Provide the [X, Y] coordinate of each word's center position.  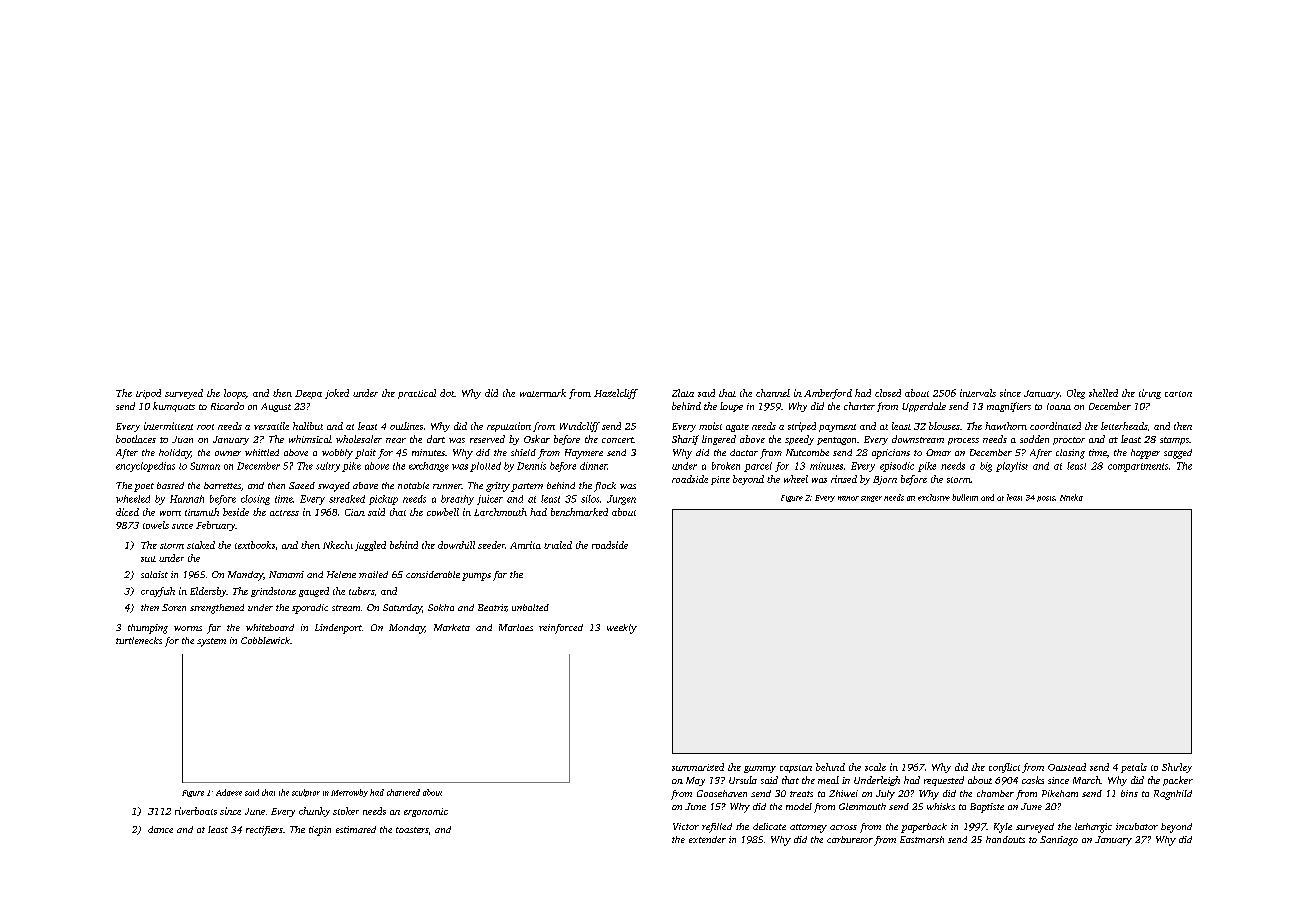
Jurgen [621, 500]
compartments [1138, 467]
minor [848, 498]
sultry [328, 467]
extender [707, 839]
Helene [341, 574]
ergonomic [426, 812]
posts [1046, 499]
